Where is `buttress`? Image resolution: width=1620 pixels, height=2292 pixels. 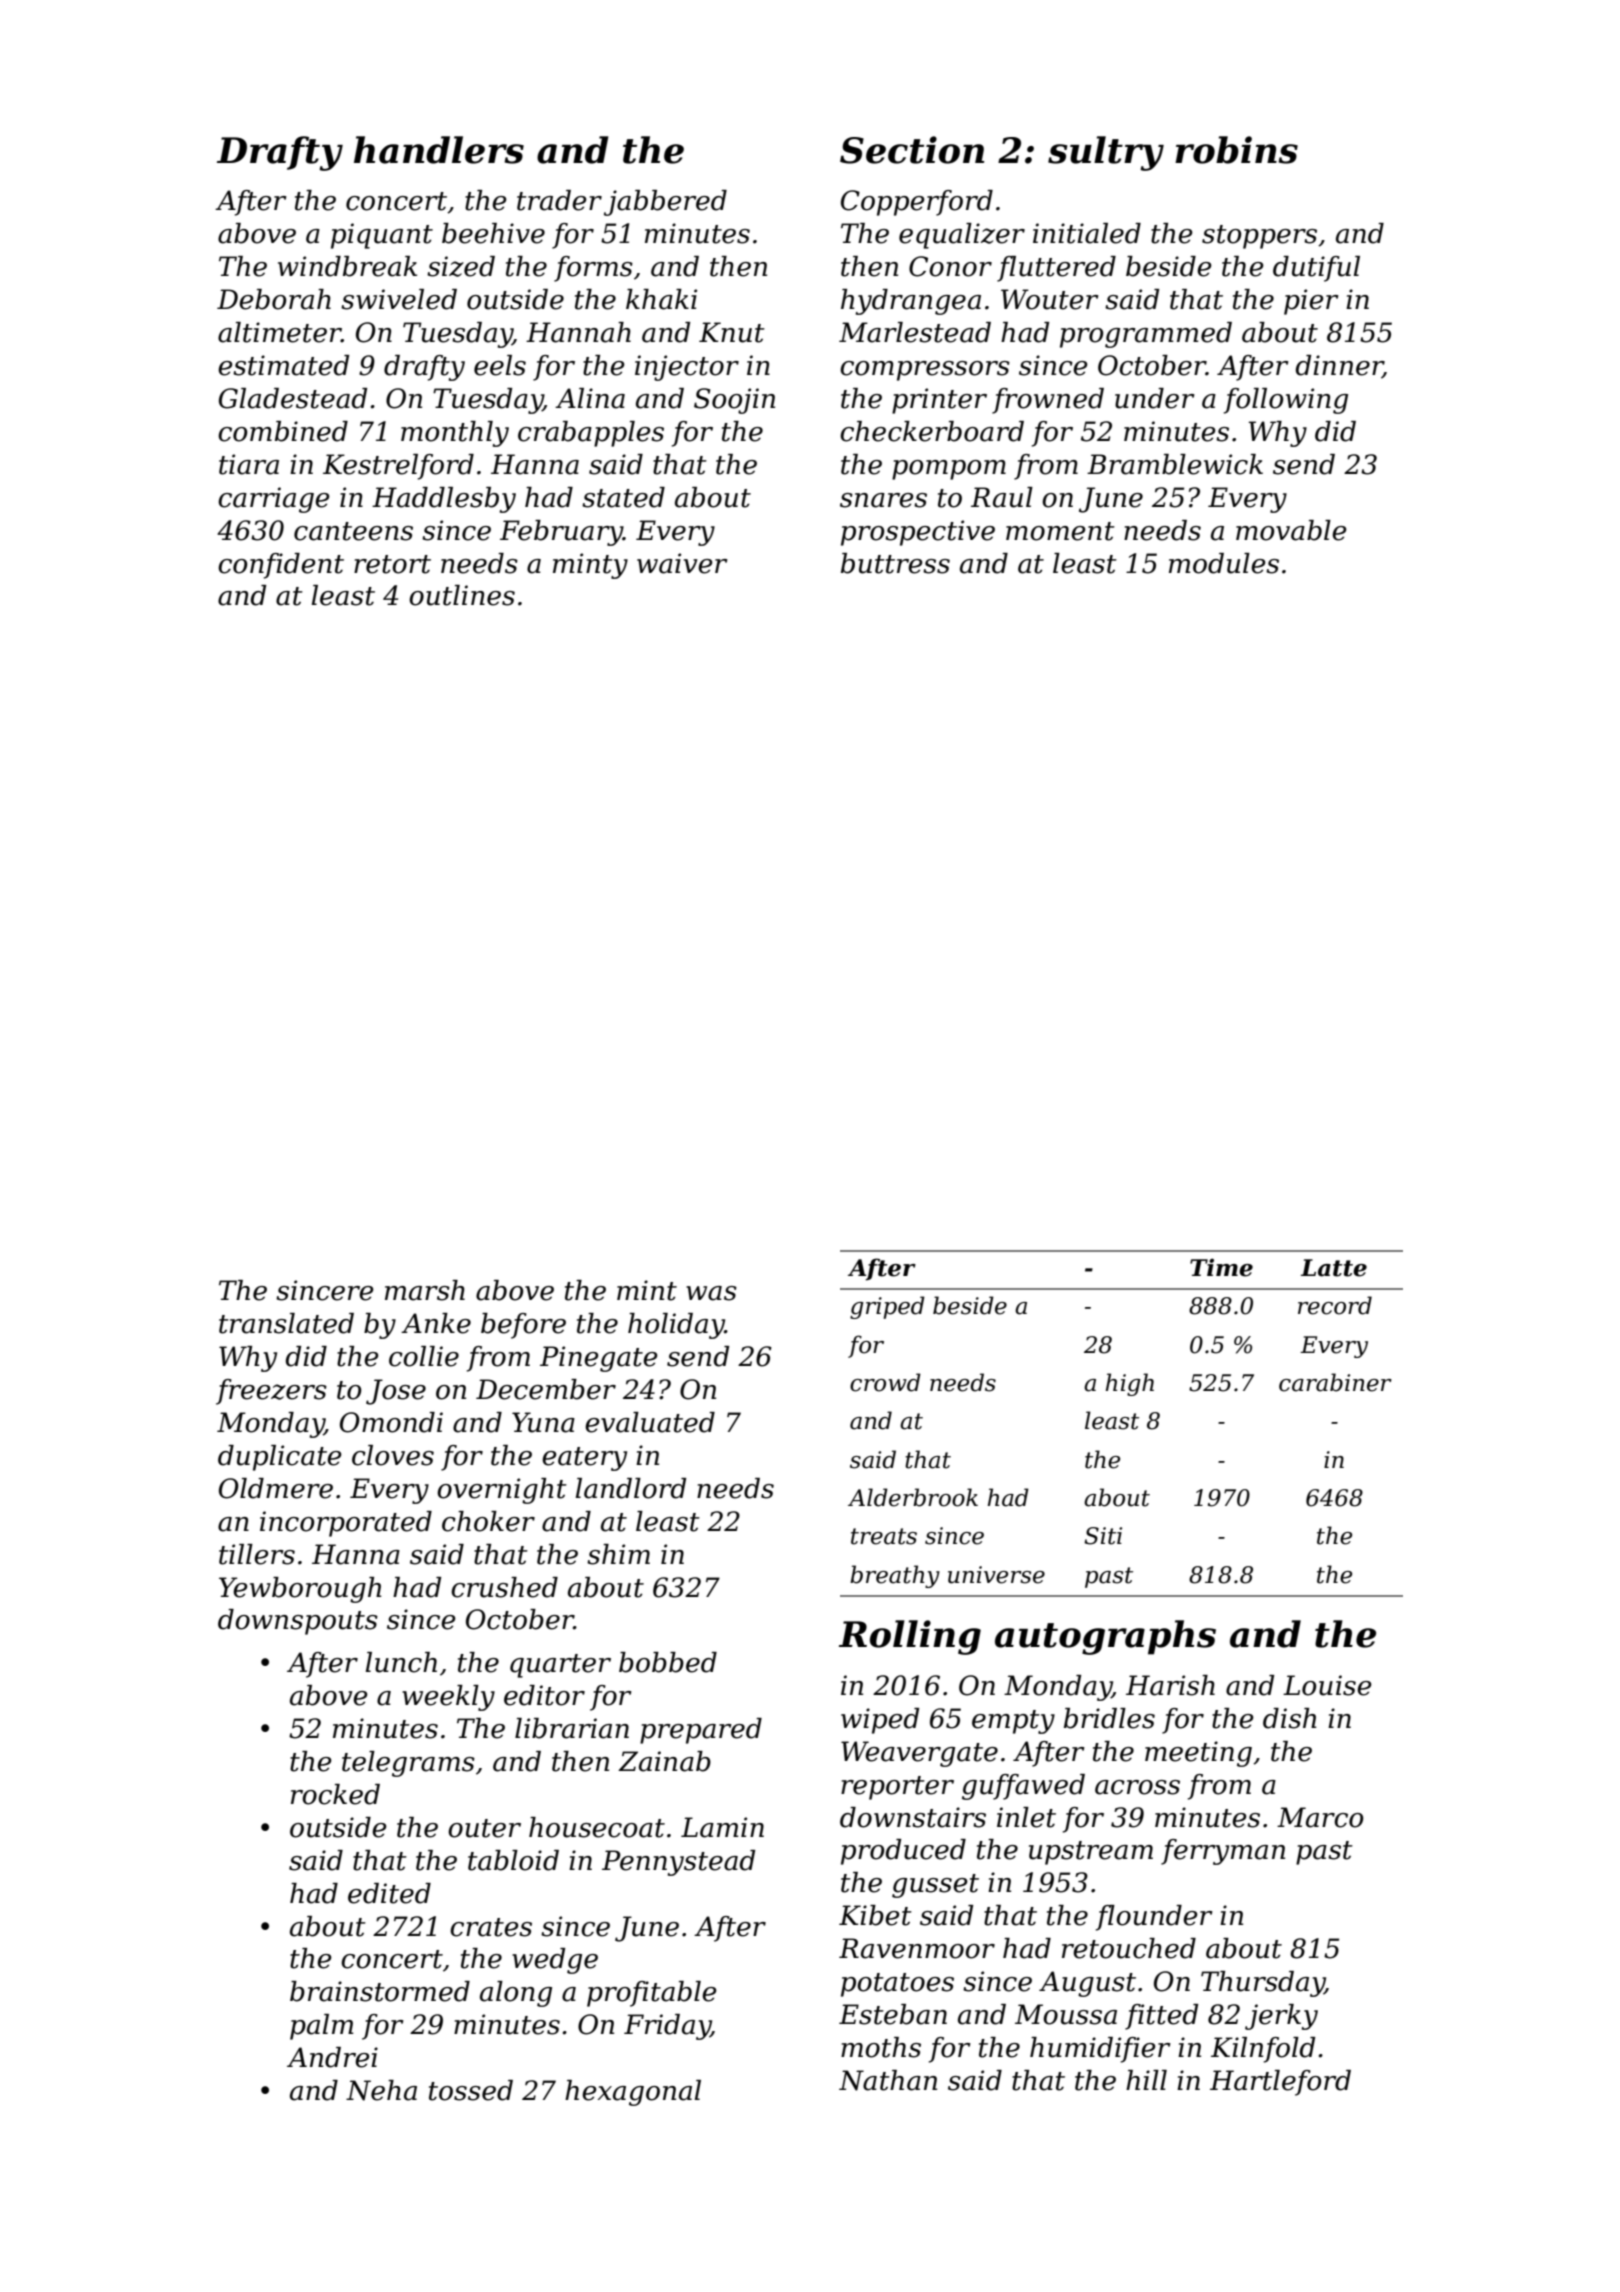 buttress is located at coordinates (895, 563).
